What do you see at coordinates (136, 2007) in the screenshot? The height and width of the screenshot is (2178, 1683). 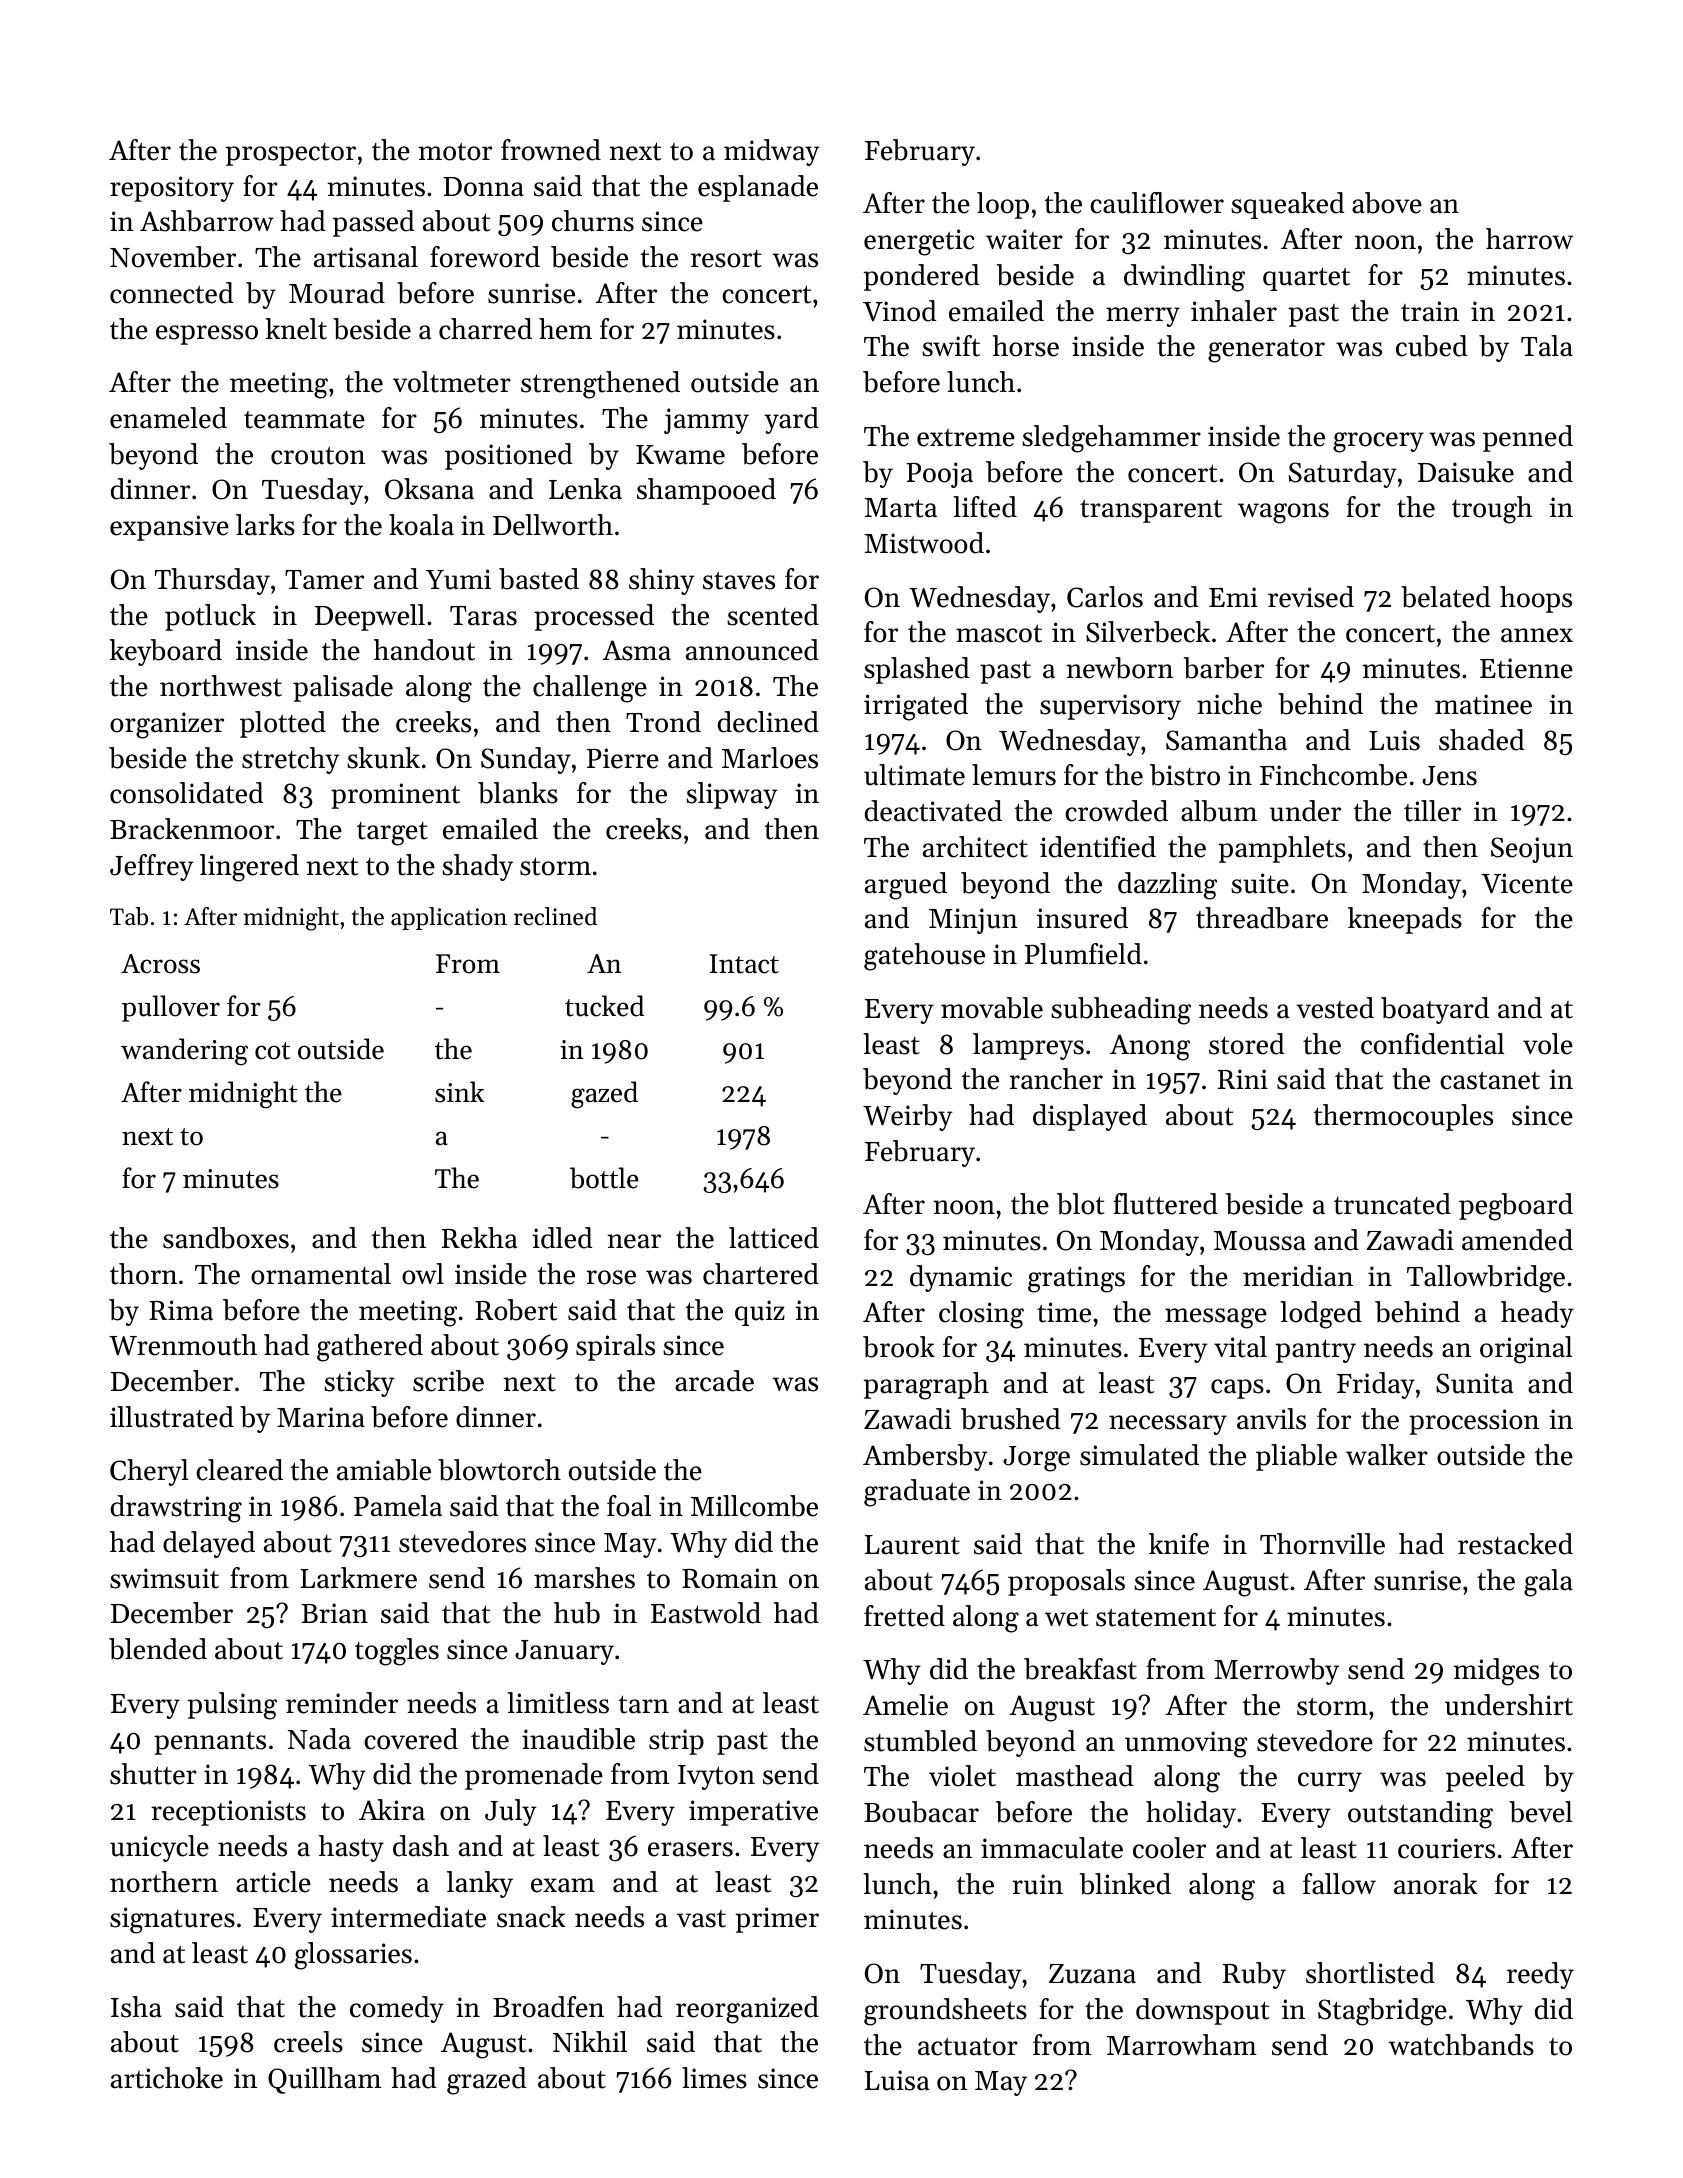 I see `Isha` at bounding box center [136, 2007].
